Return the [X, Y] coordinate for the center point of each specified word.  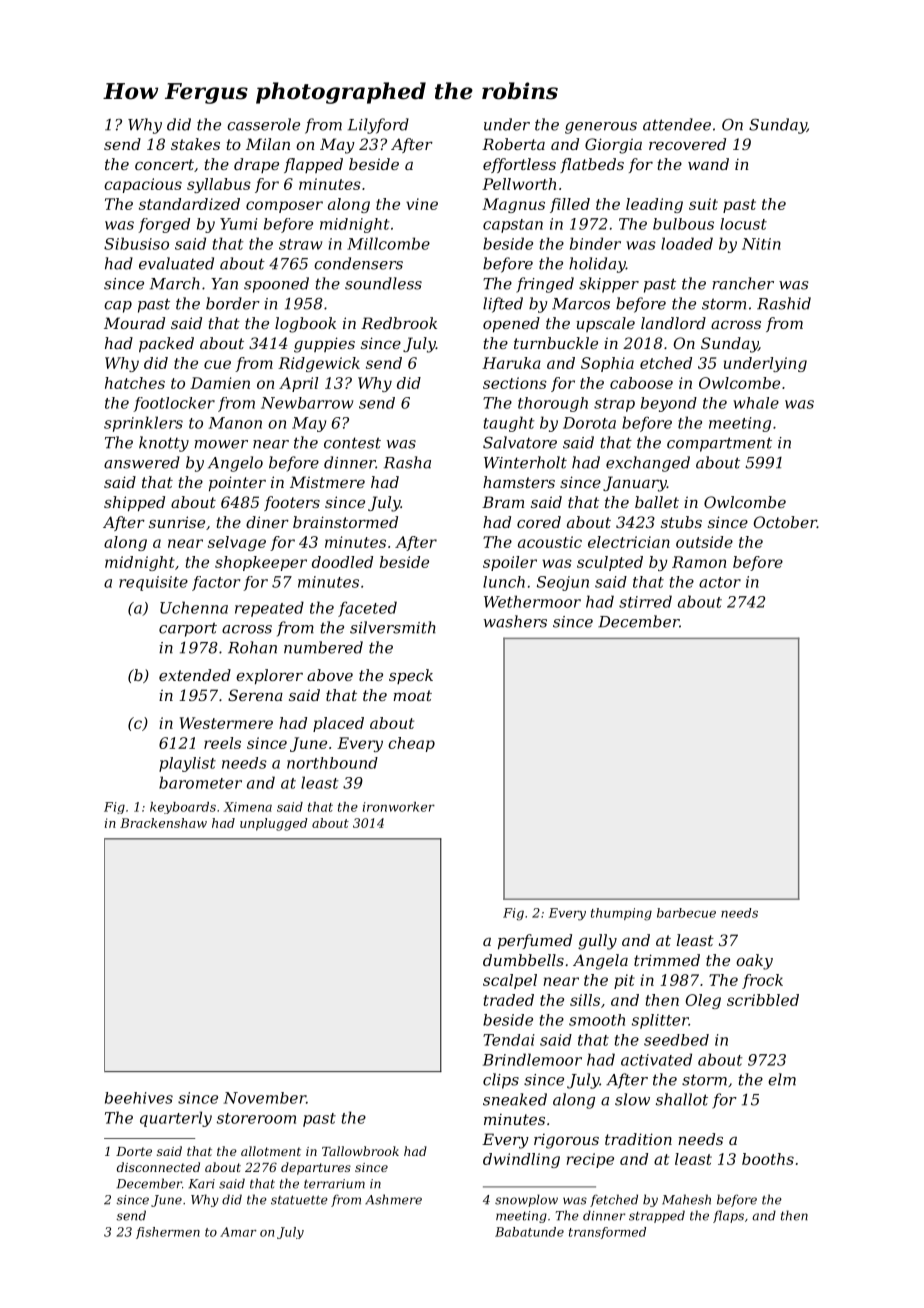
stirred [645, 601]
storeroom [256, 1118]
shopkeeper [261, 563]
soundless [383, 283]
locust [743, 224]
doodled [342, 562]
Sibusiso [136, 243]
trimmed [667, 960]
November [264, 1098]
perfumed [535, 941]
